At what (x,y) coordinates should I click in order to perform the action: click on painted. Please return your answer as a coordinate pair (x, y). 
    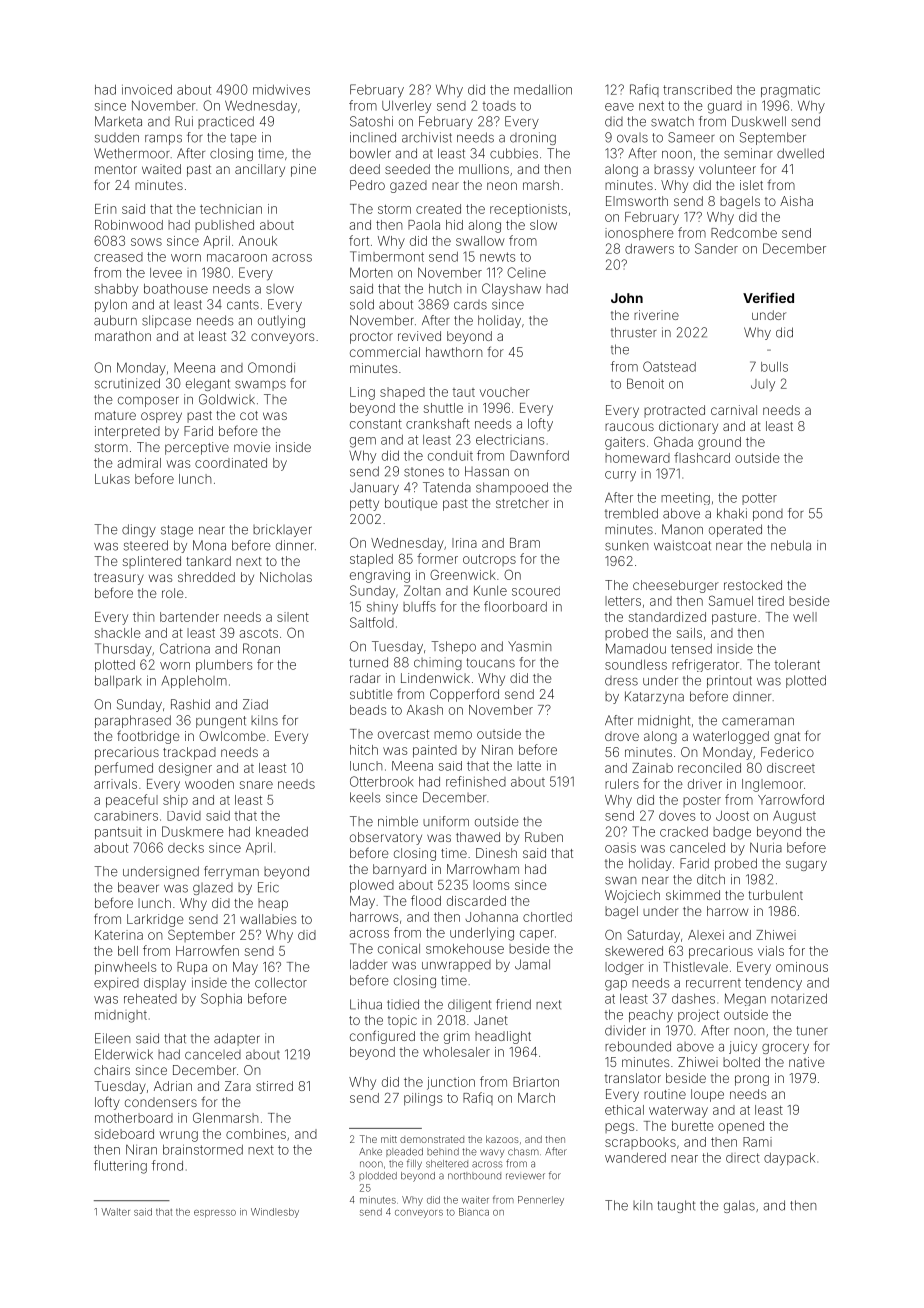
    Looking at the image, I should click on (435, 751).
